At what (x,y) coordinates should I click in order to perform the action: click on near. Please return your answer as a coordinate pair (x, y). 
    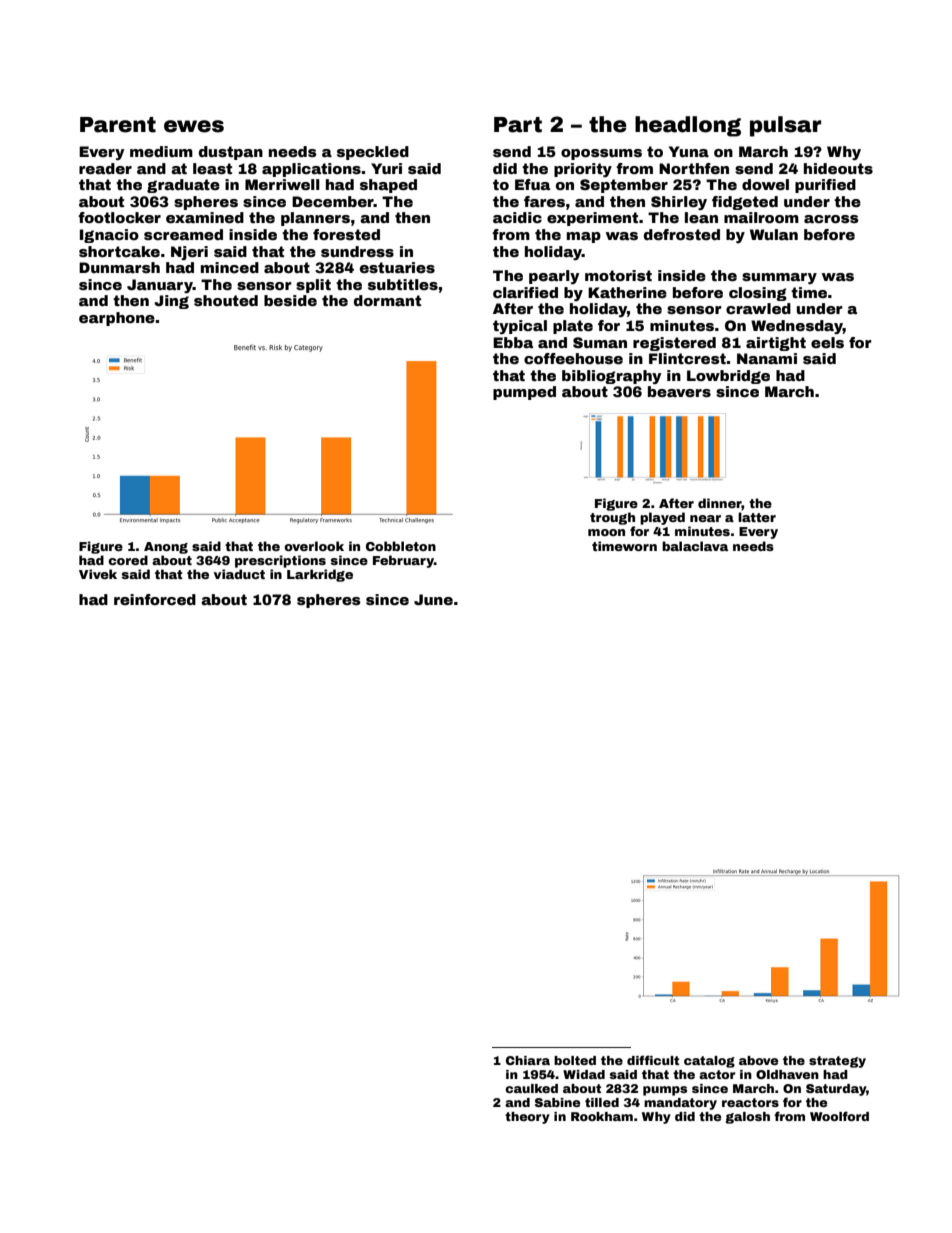
    Looking at the image, I should click on (705, 518).
